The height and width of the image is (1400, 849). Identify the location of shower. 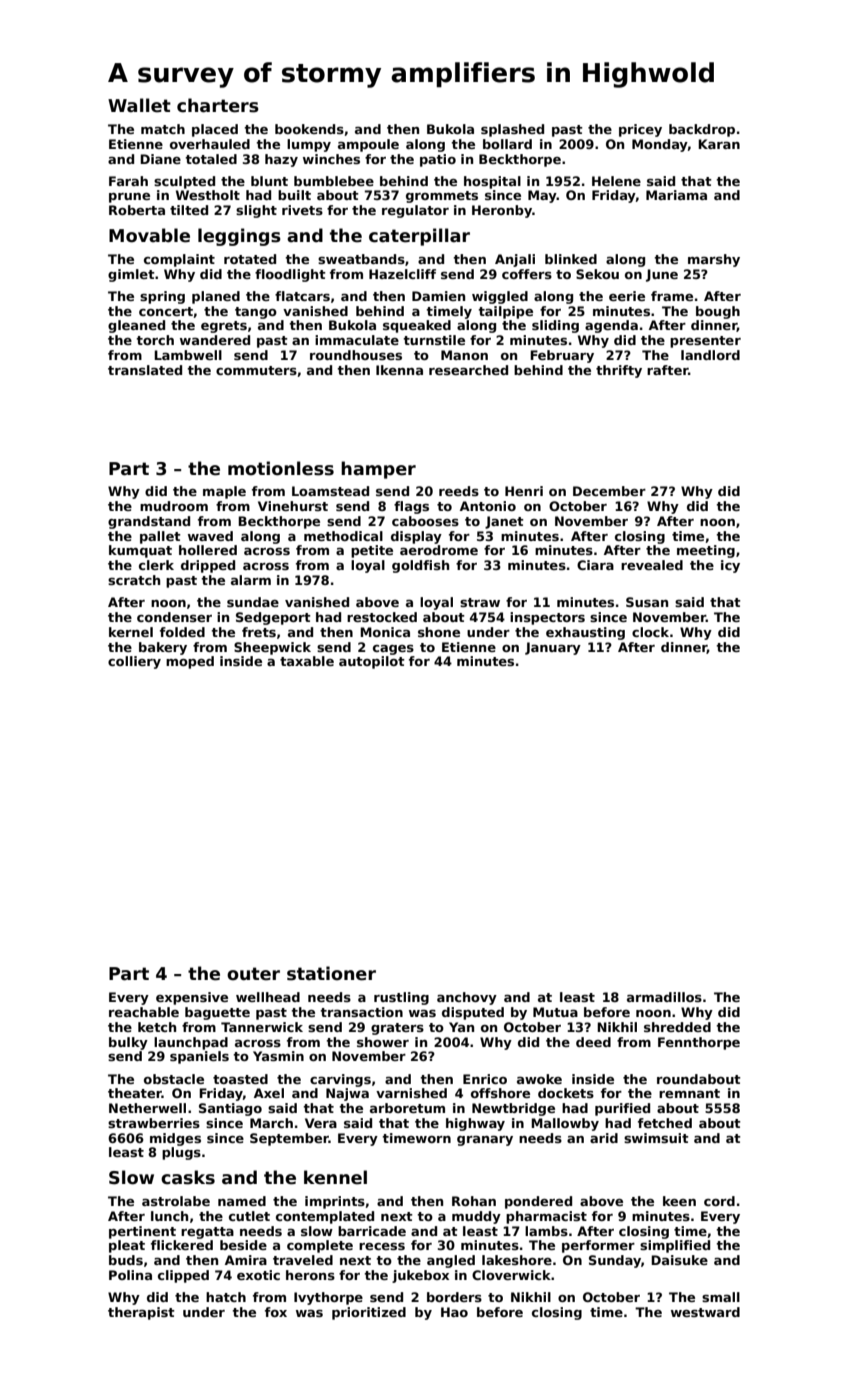
(383, 1042).
